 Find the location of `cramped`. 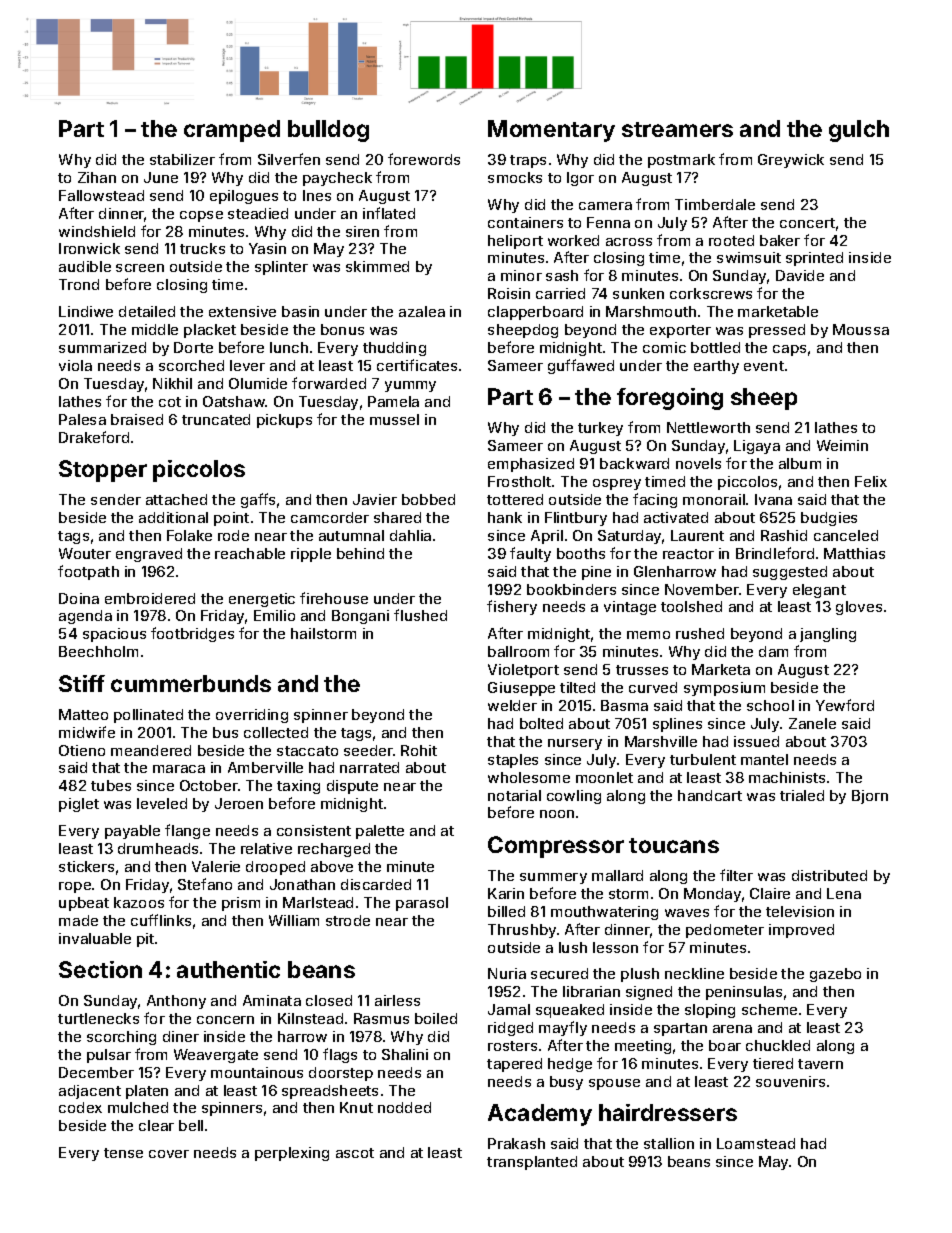

cramped is located at coordinates (232, 131).
